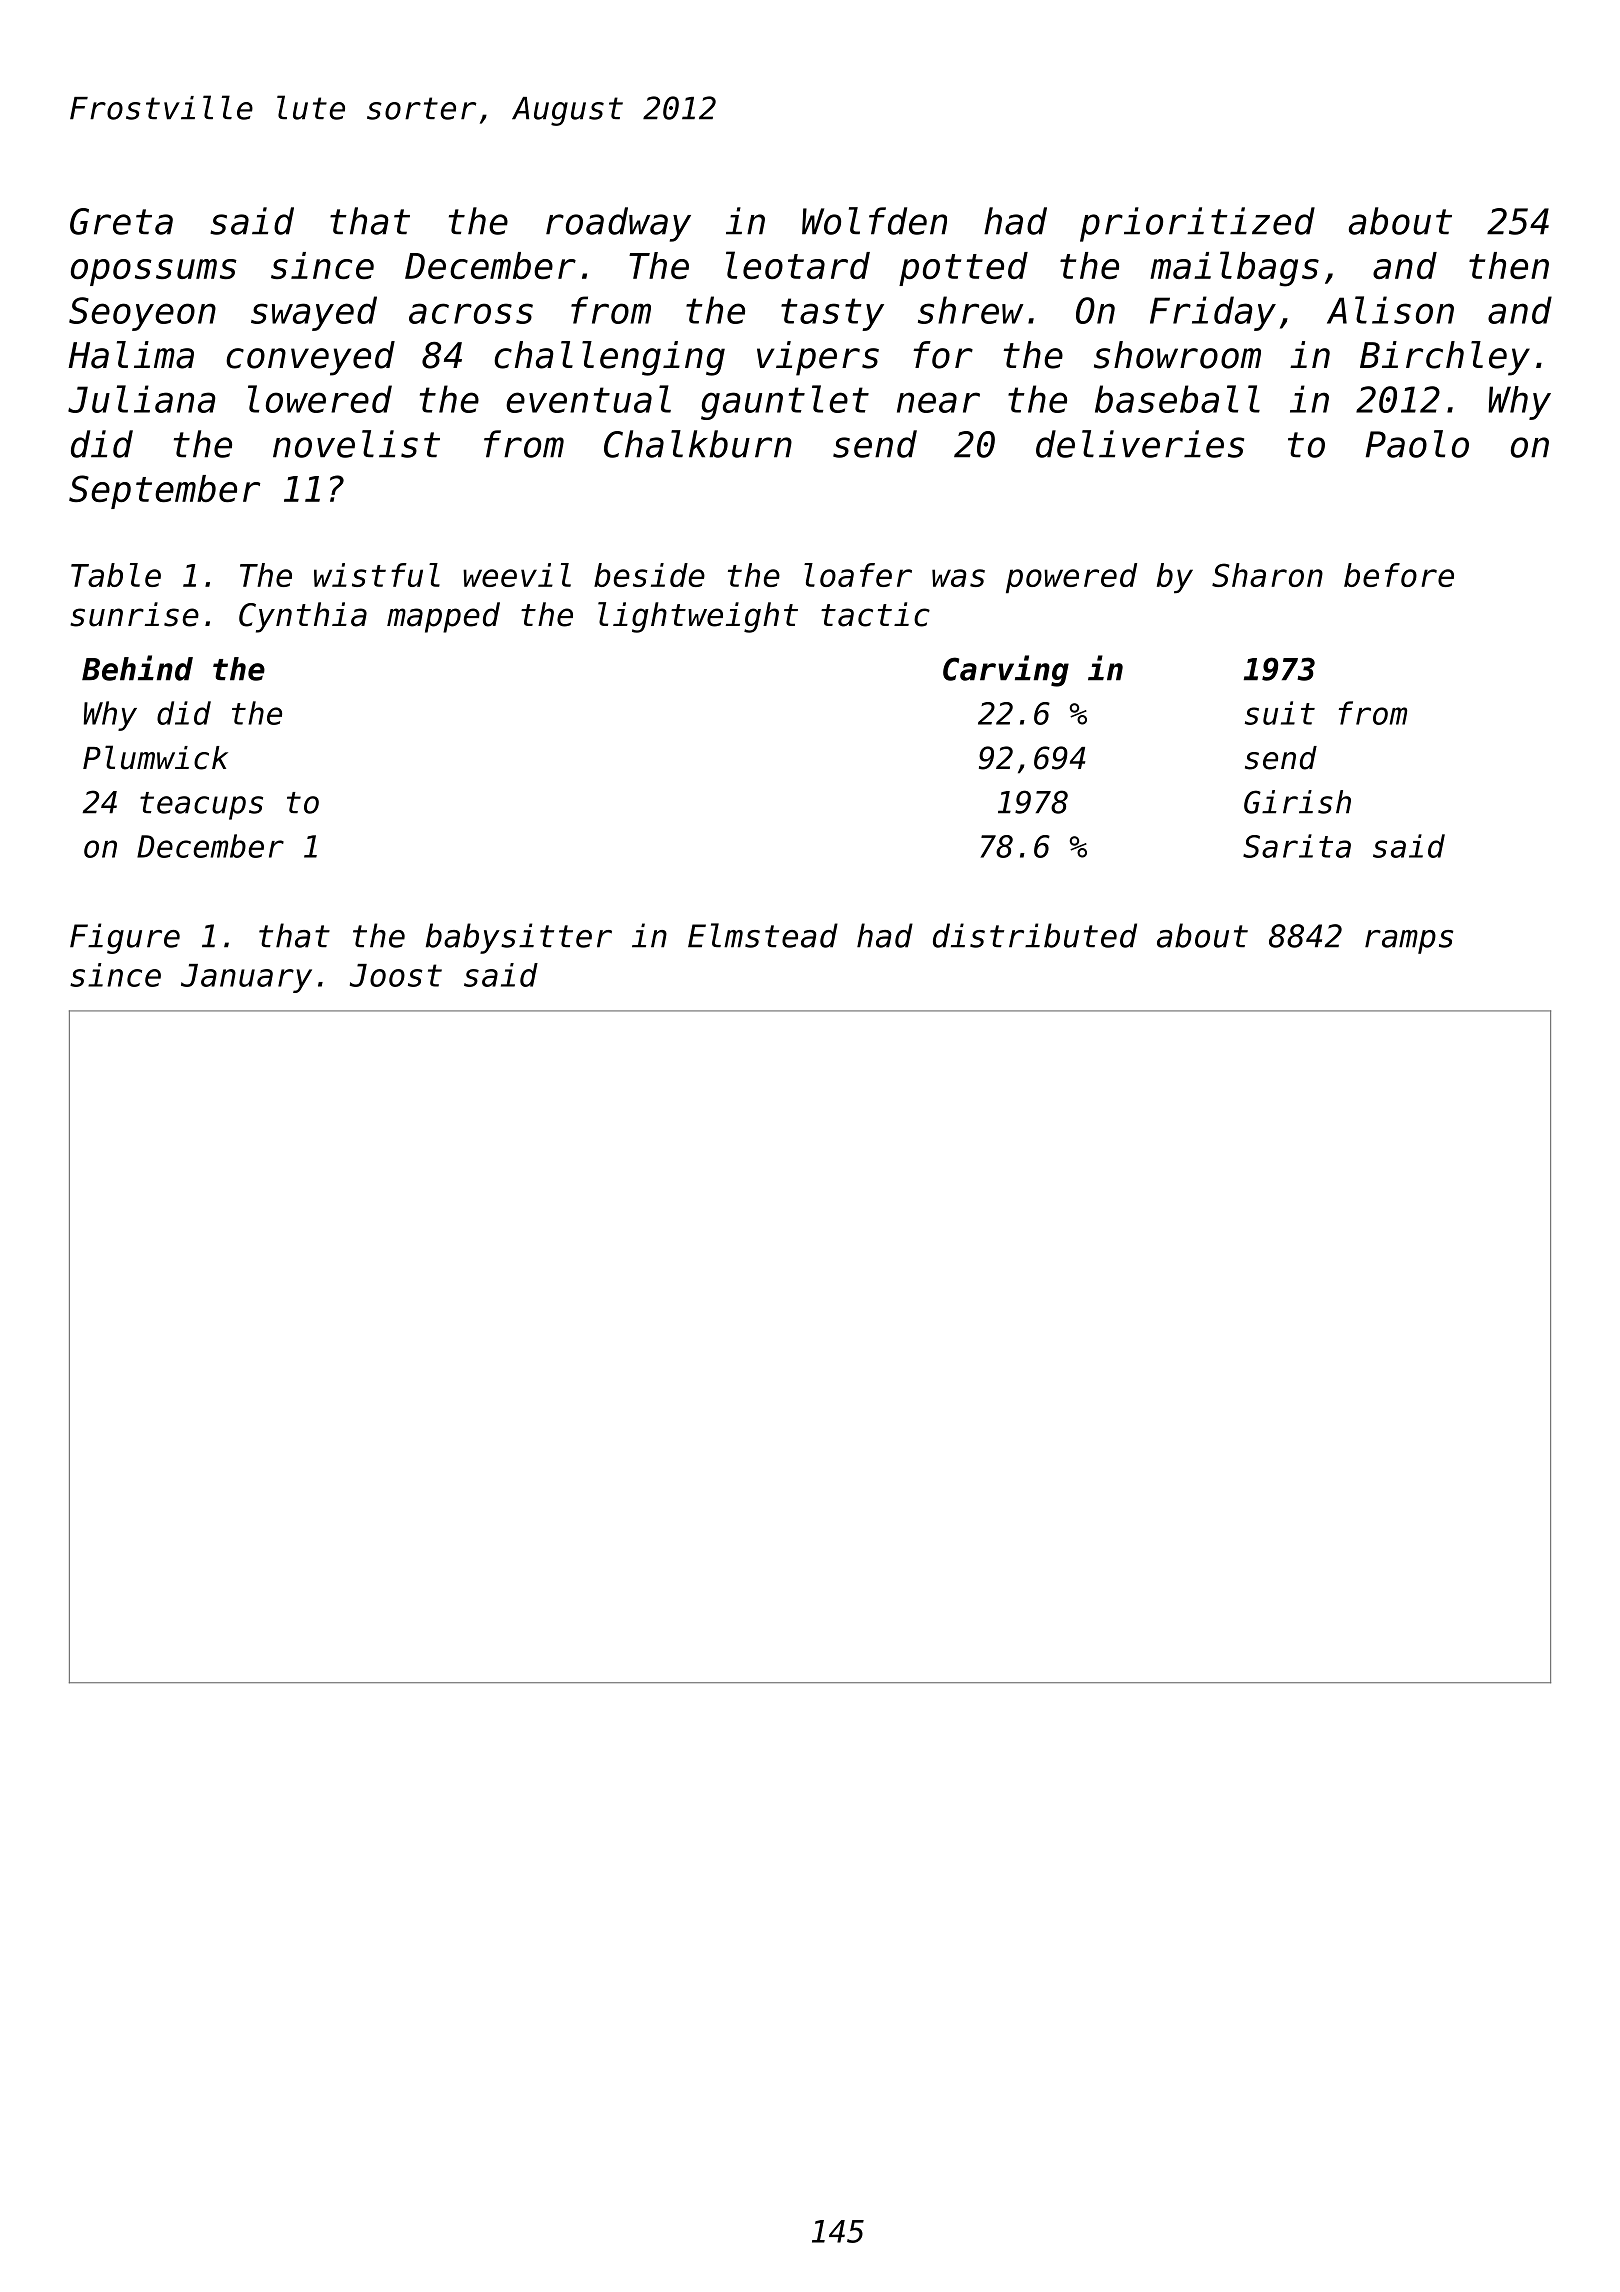  What do you see at coordinates (137, 668) in the screenshot?
I see `Behind` at bounding box center [137, 668].
